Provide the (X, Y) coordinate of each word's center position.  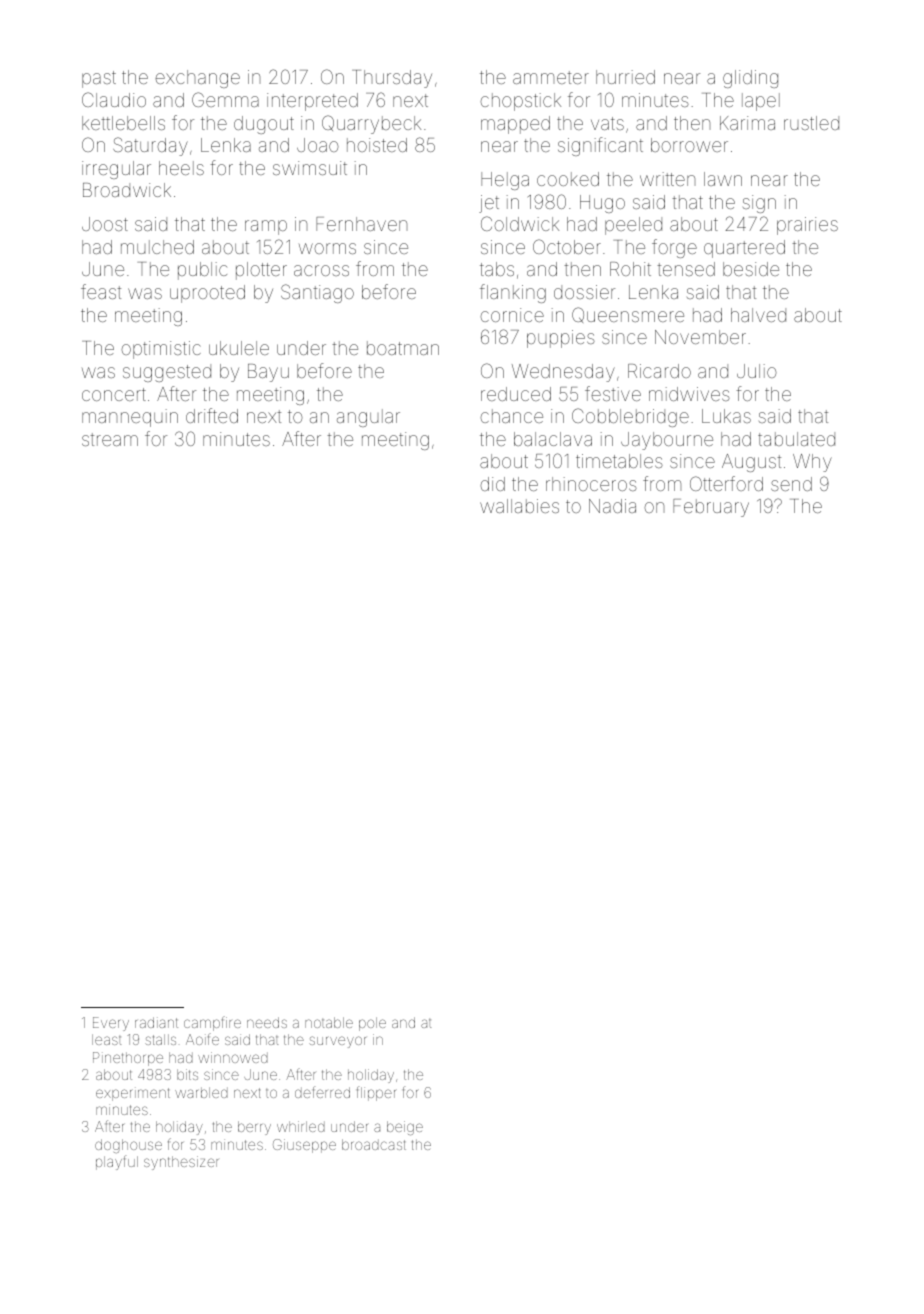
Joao (318, 145)
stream (110, 439)
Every (111, 1024)
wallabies (519, 506)
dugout (264, 125)
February (711, 508)
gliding (750, 79)
